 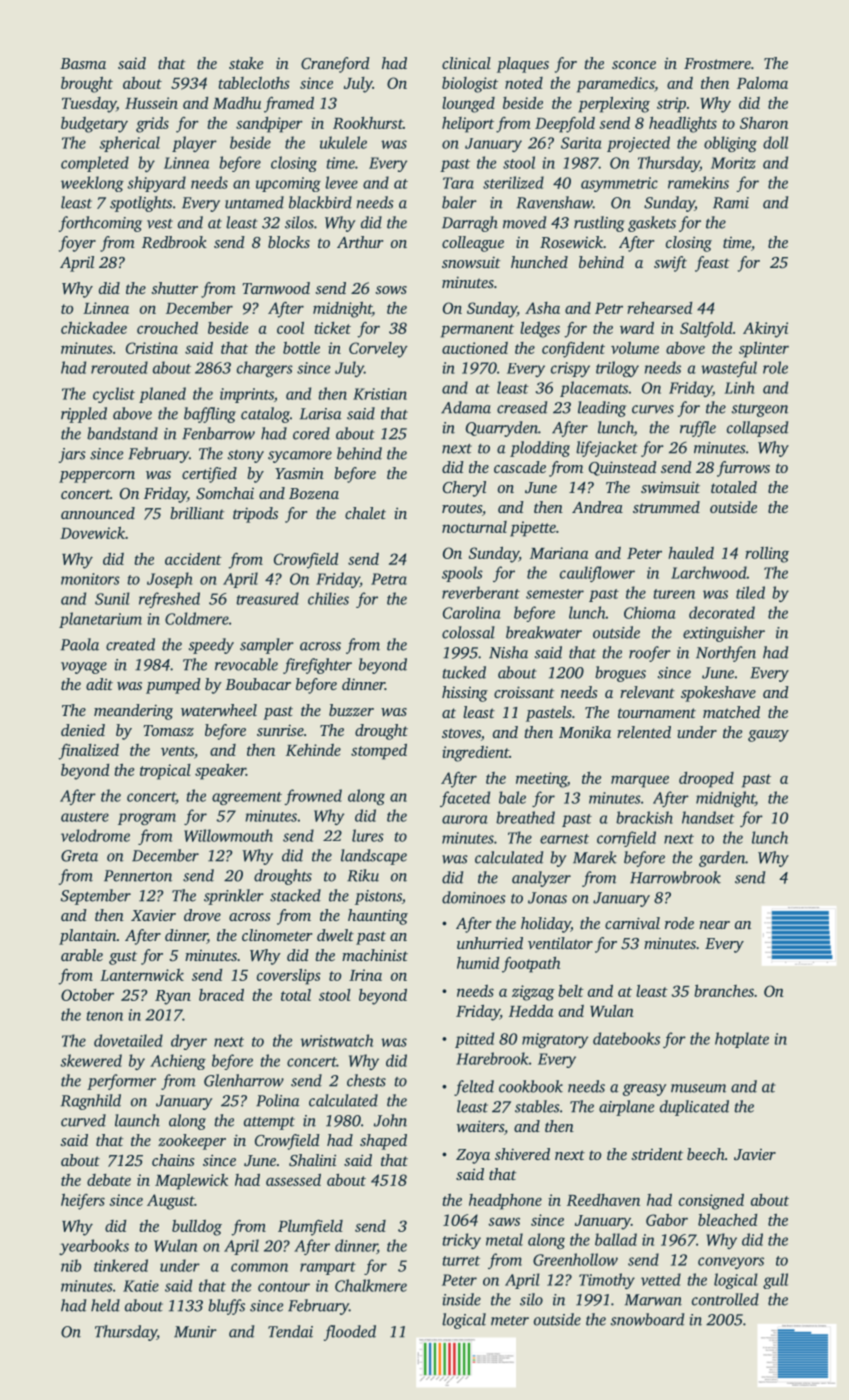 What do you see at coordinates (197, 513) in the image?
I see `brilliant` at bounding box center [197, 513].
